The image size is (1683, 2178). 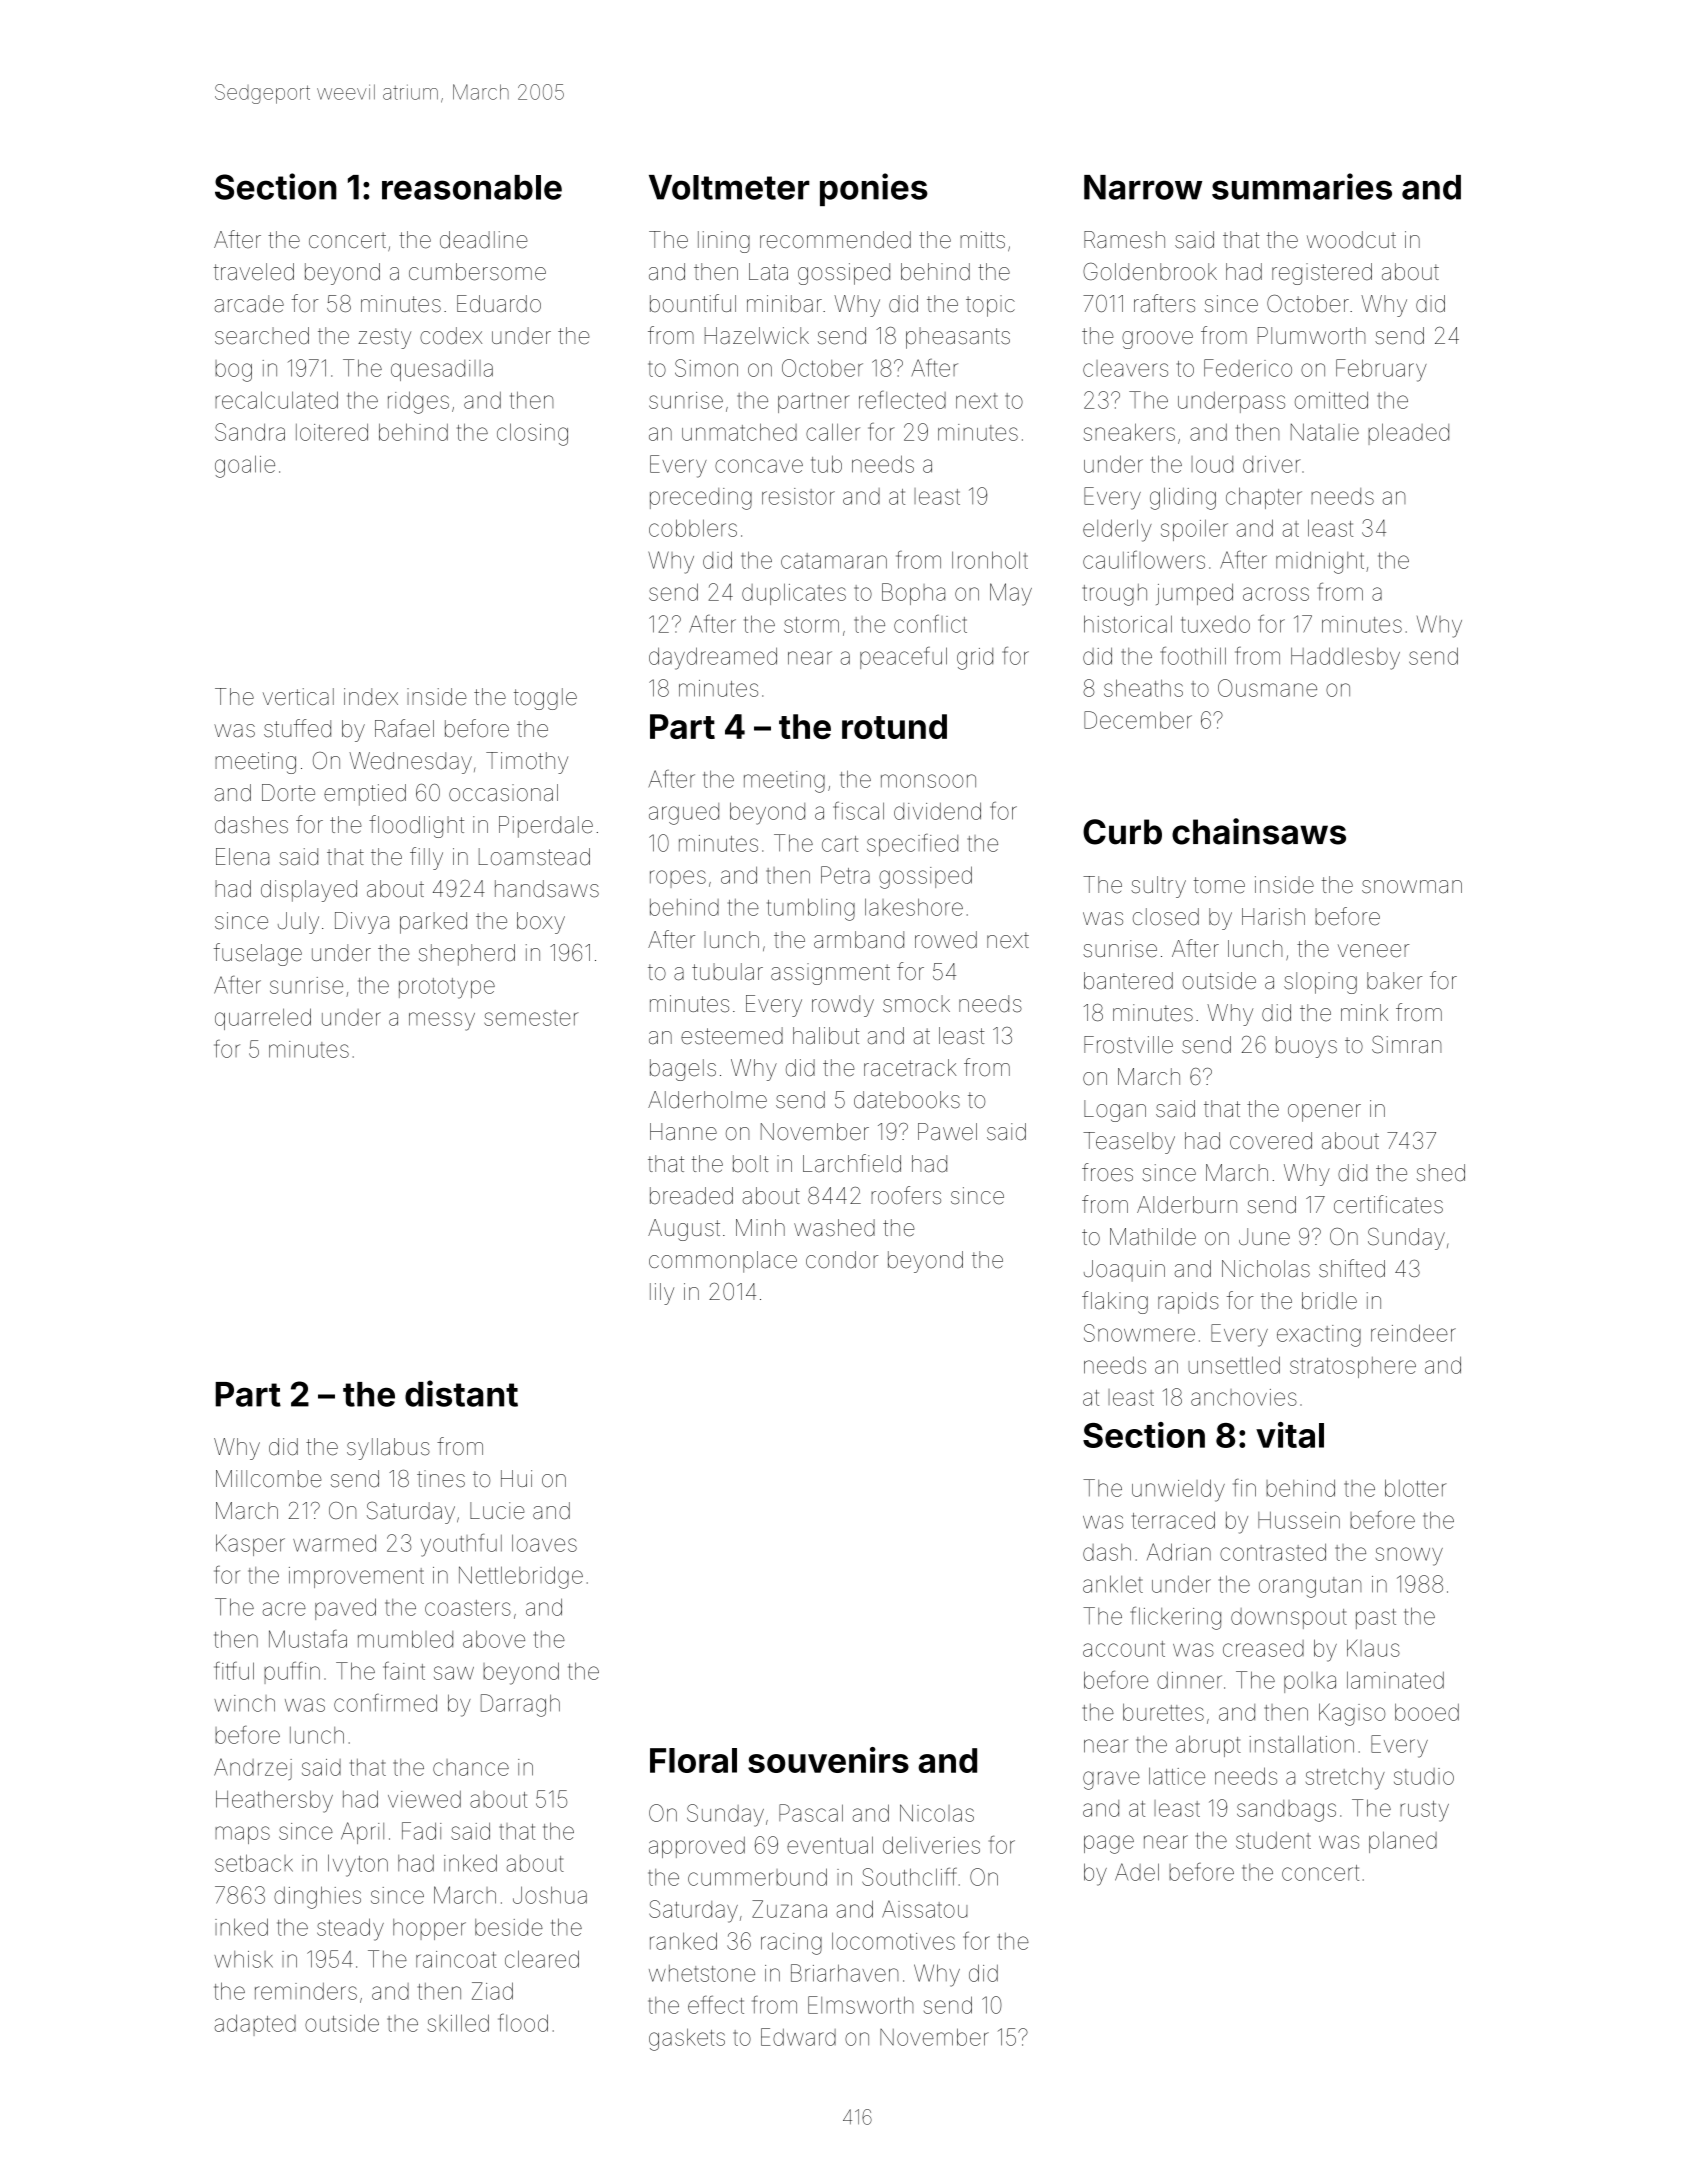 What do you see at coordinates (958, 338) in the document?
I see `pheasants` at bounding box center [958, 338].
